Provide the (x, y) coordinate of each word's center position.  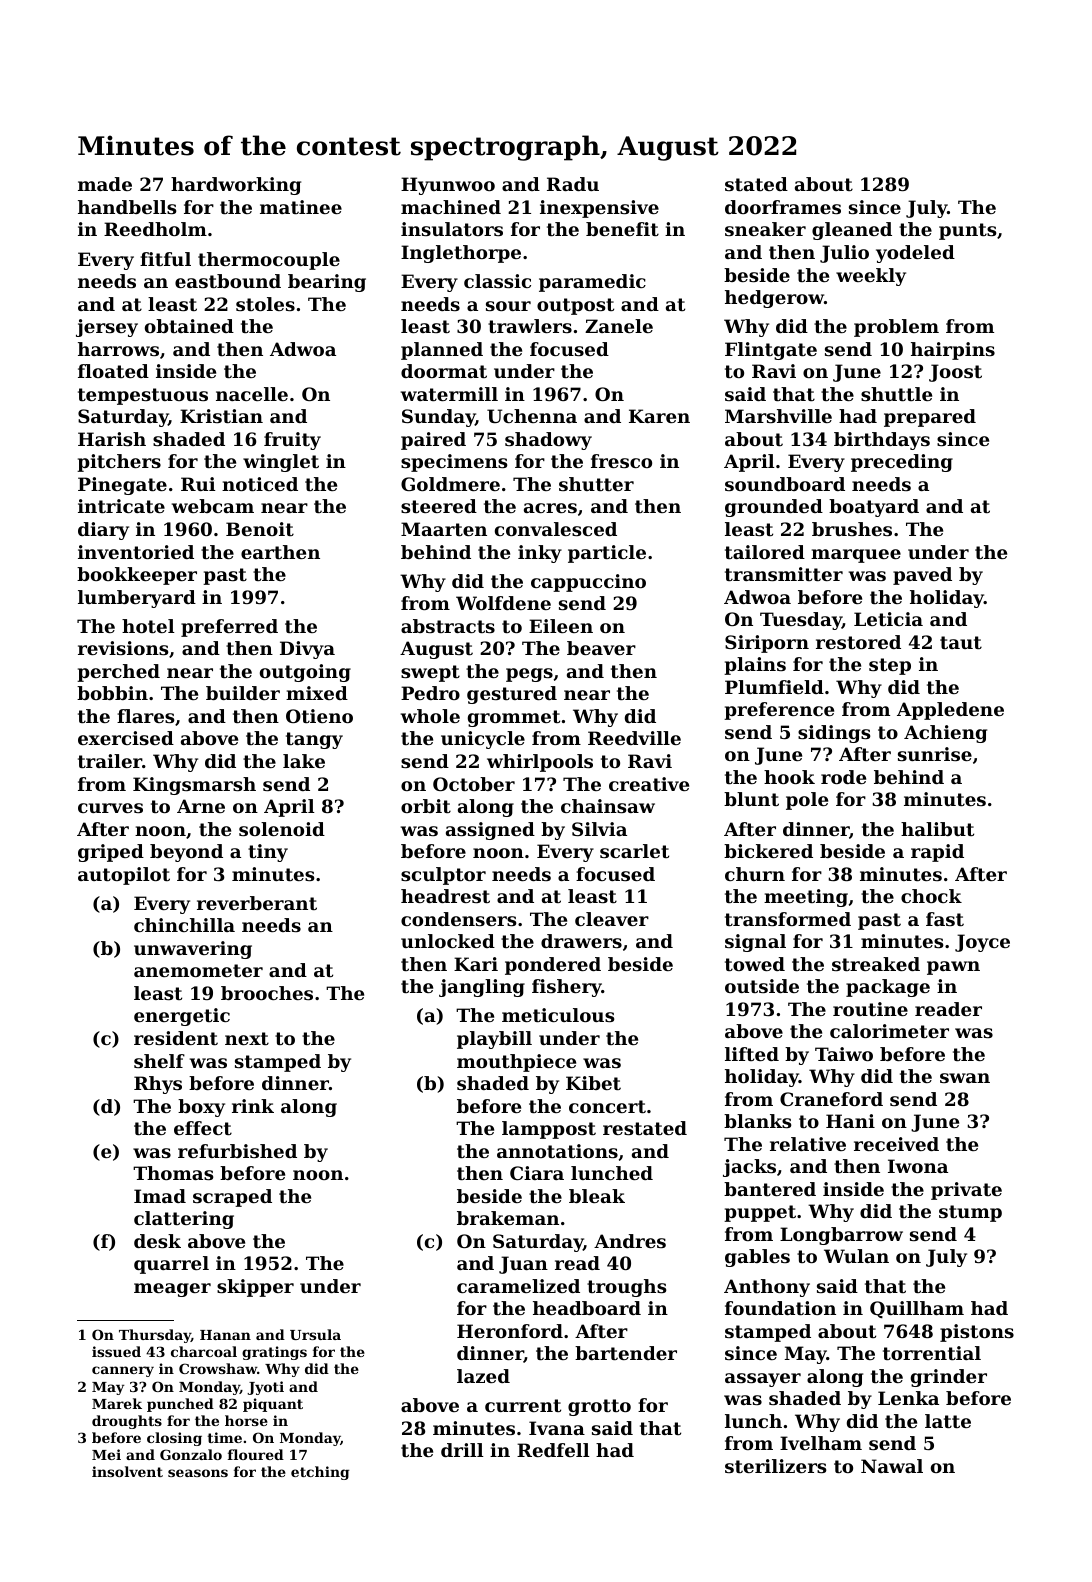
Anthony (767, 1288)
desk (157, 1241)
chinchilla (184, 925)
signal (755, 943)
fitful (165, 259)
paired (433, 441)
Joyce (982, 943)
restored (858, 642)
